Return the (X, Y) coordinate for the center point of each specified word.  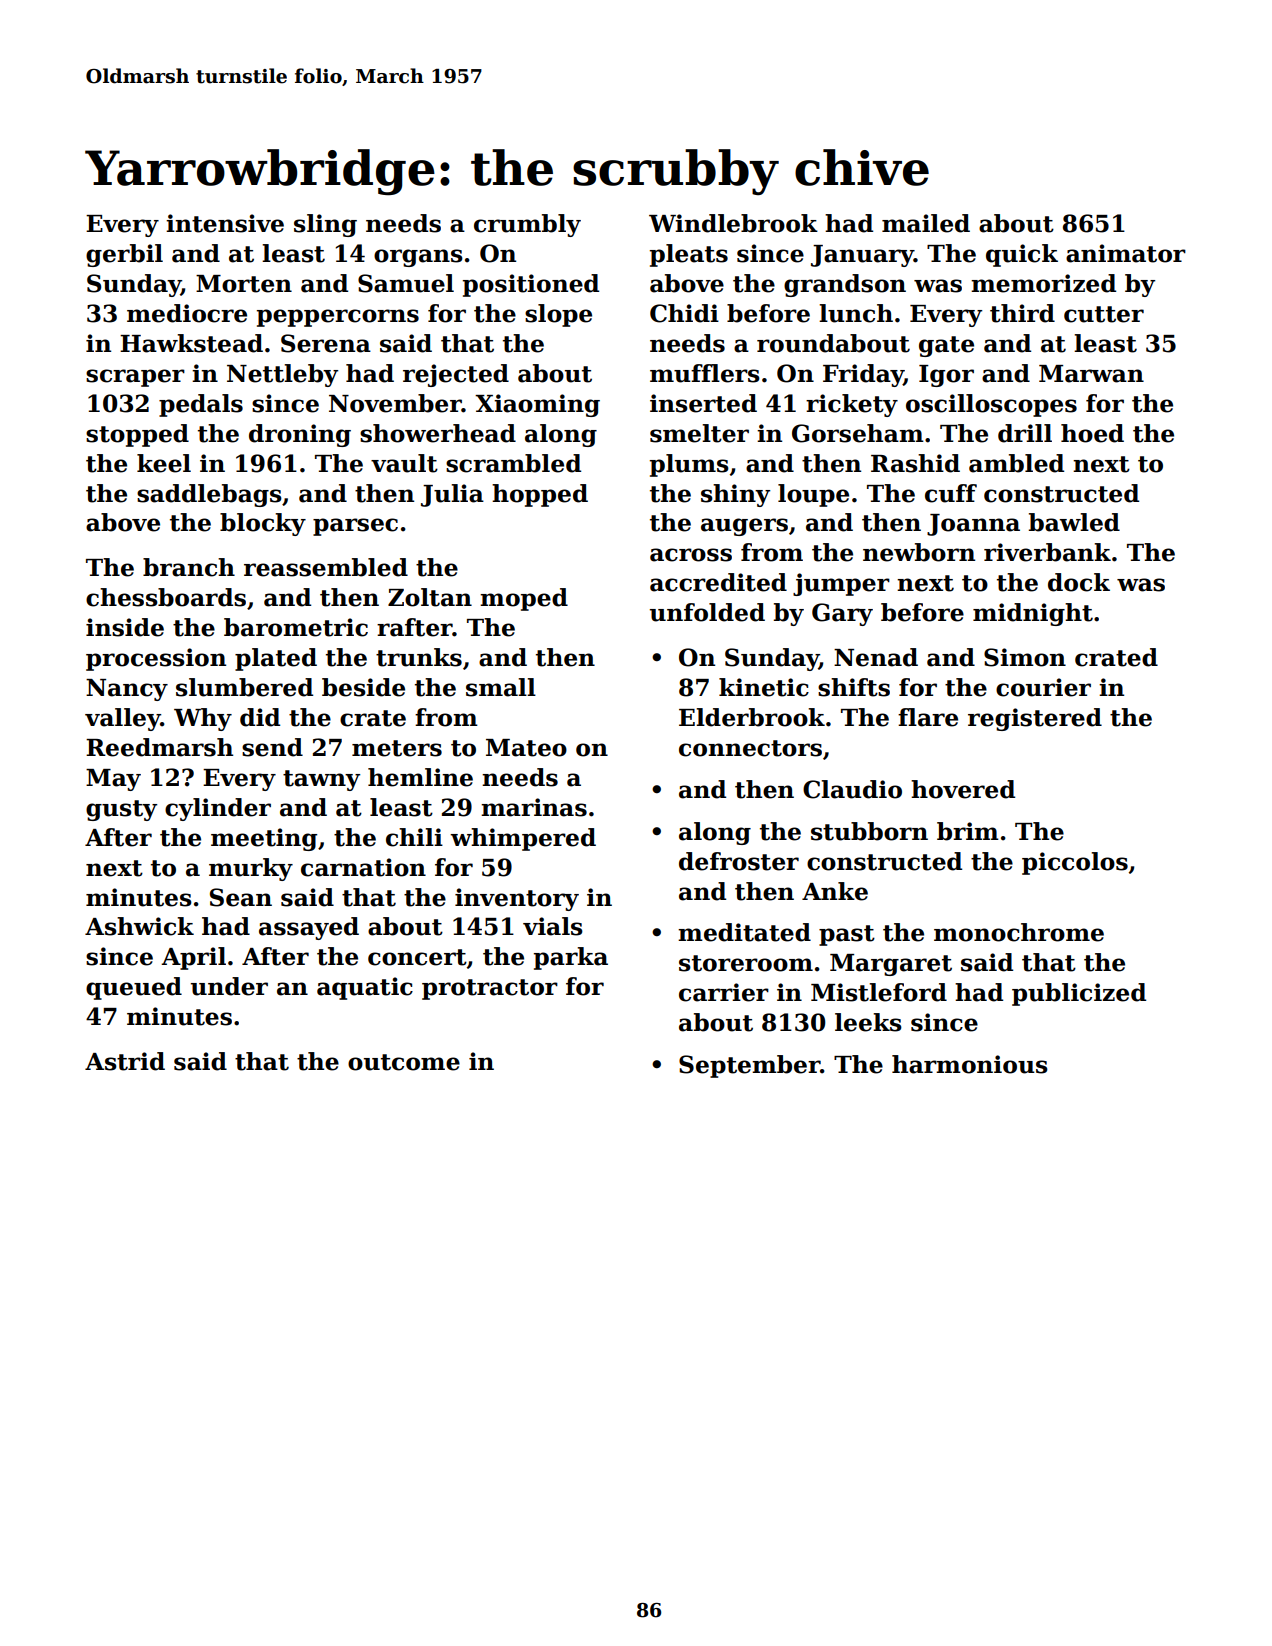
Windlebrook (733, 223)
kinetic (764, 687)
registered (1035, 719)
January (862, 256)
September (749, 1066)
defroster (739, 861)
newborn (919, 552)
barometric (296, 627)
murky (251, 869)
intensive (225, 223)
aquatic (365, 988)
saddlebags (209, 495)
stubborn (869, 831)
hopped (540, 495)
